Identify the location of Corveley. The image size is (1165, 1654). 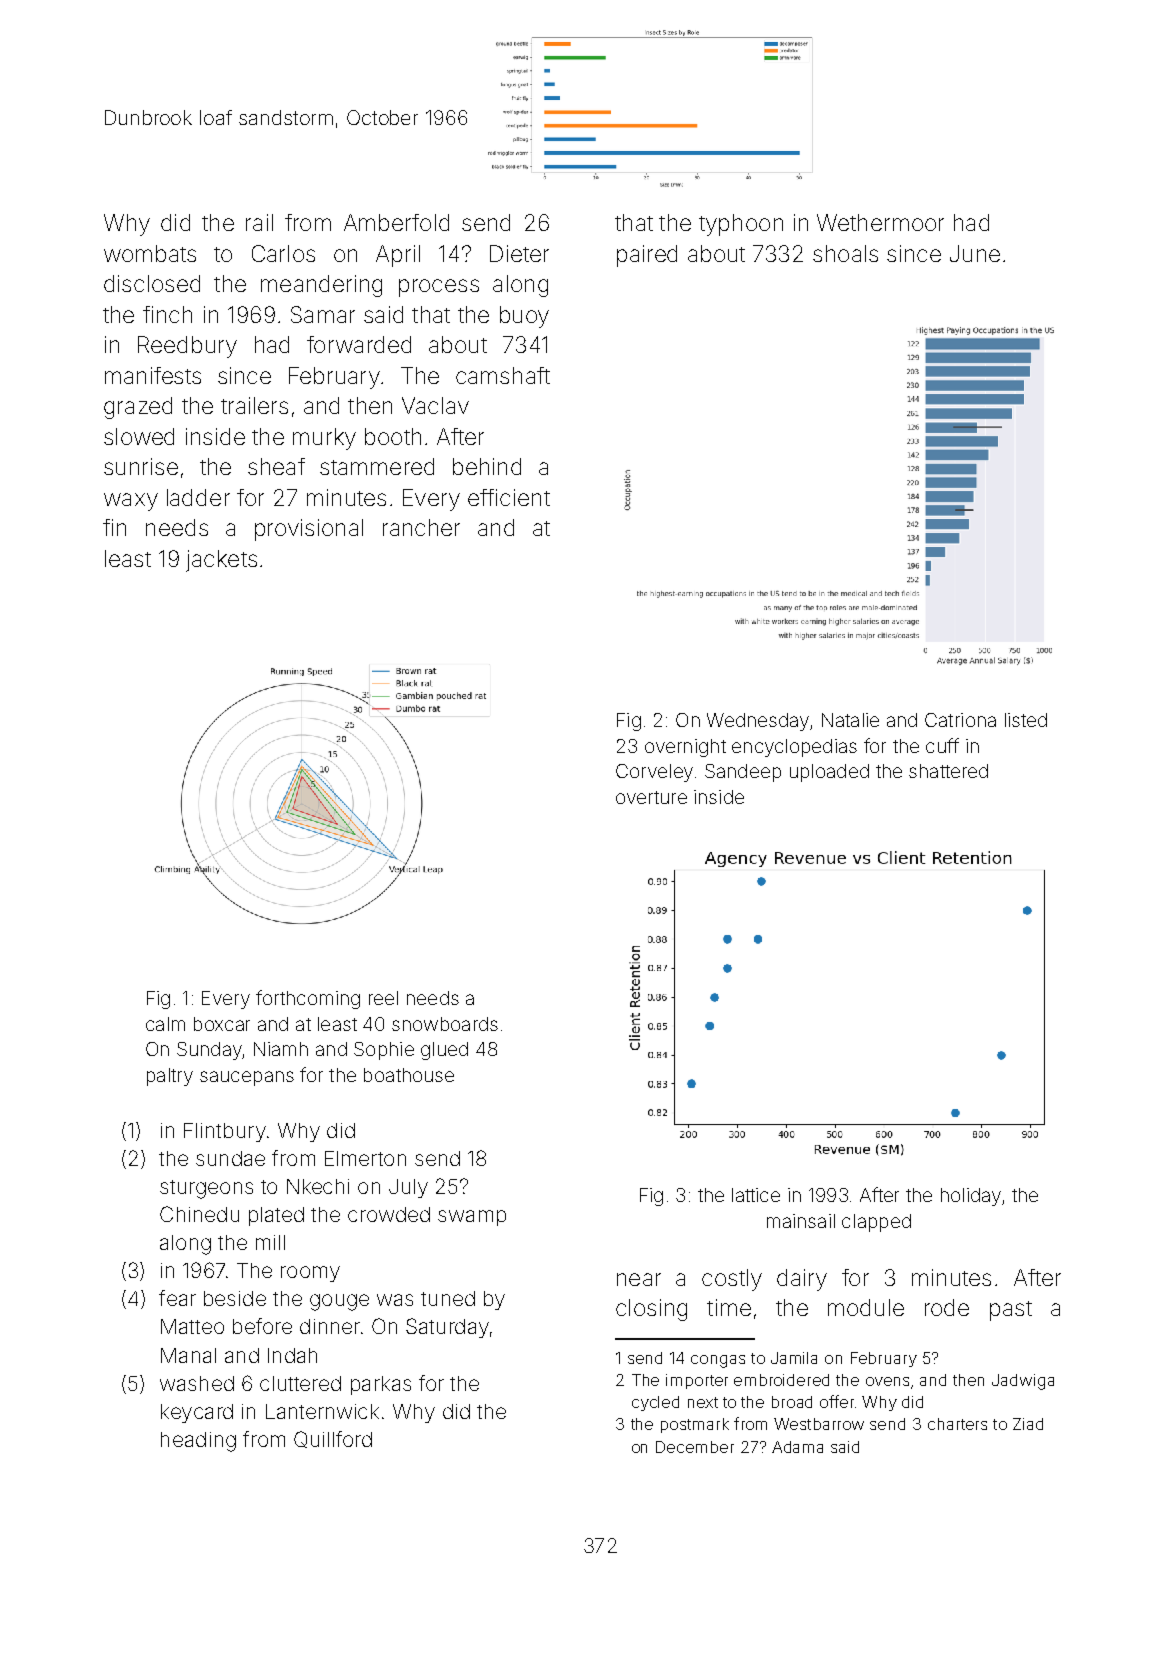
(654, 773).
